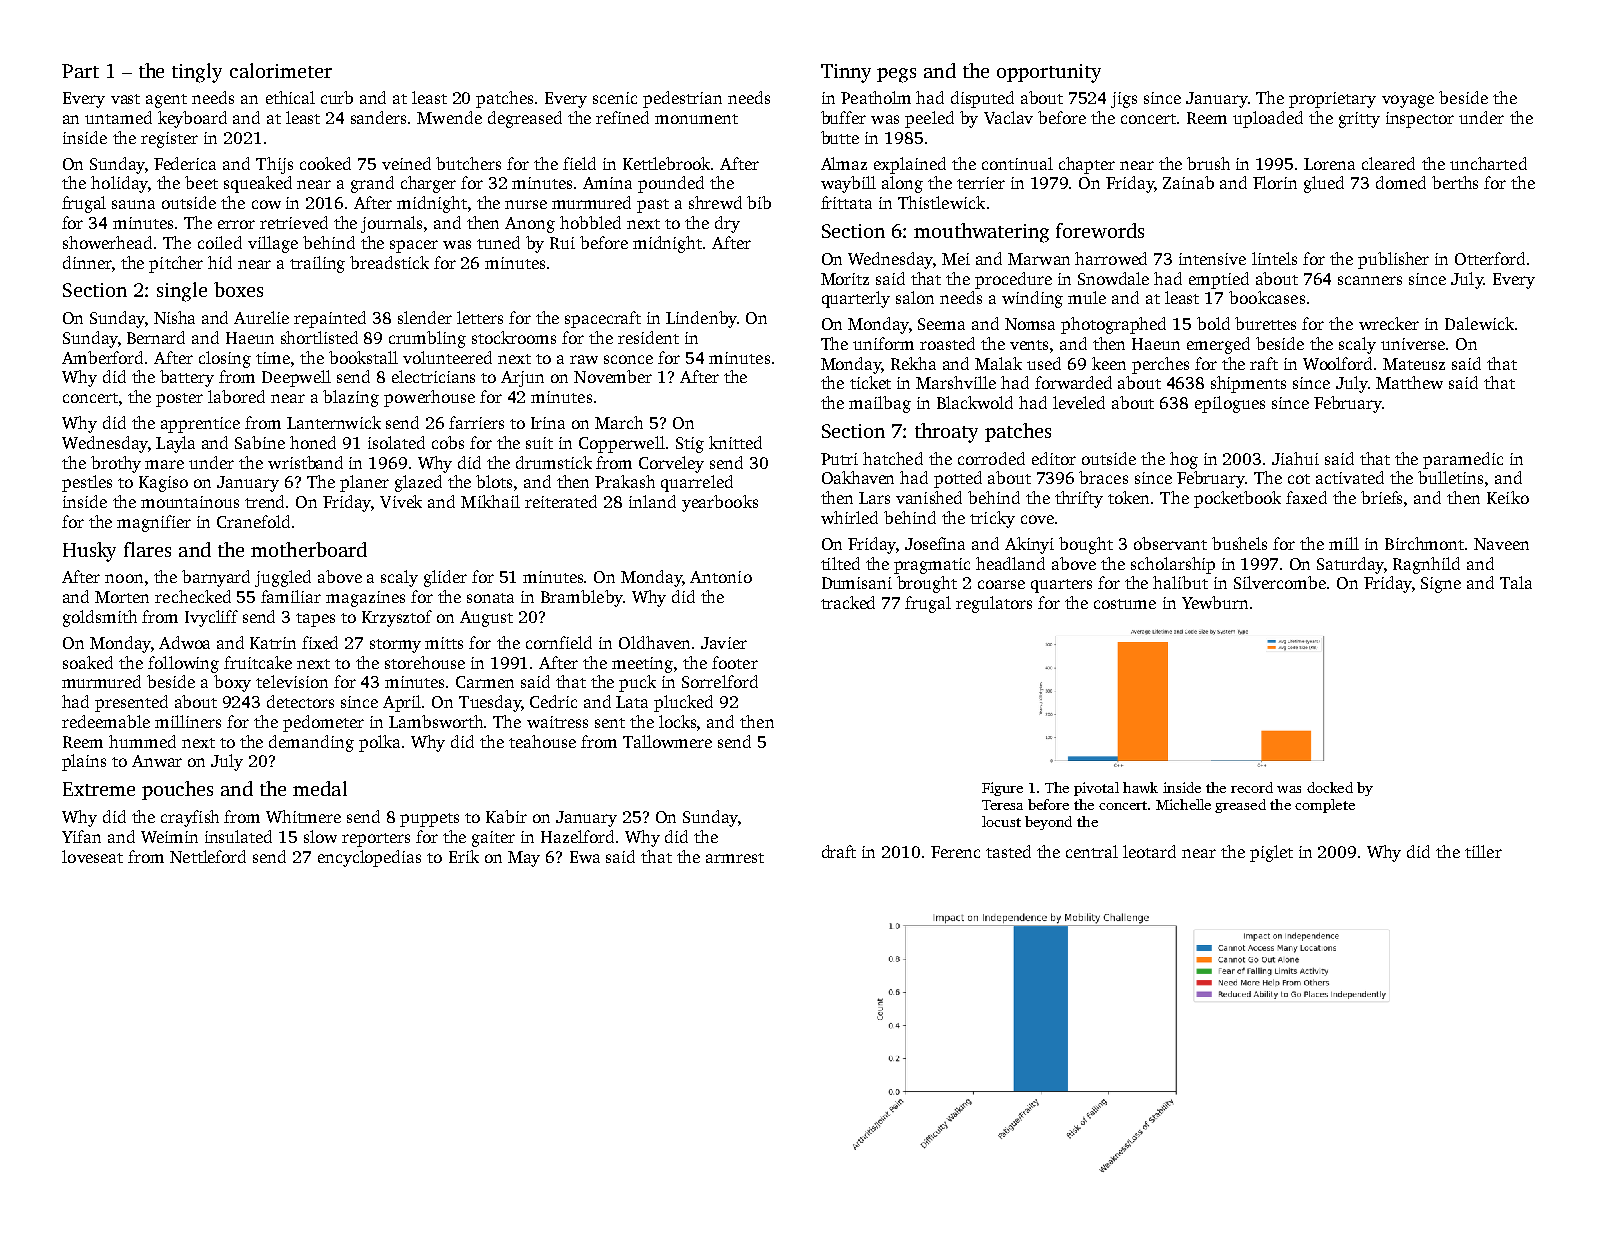 Image resolution: width=1604 pixels, height=1239 pixels. I want to click on continual, so click(1017, 163).
